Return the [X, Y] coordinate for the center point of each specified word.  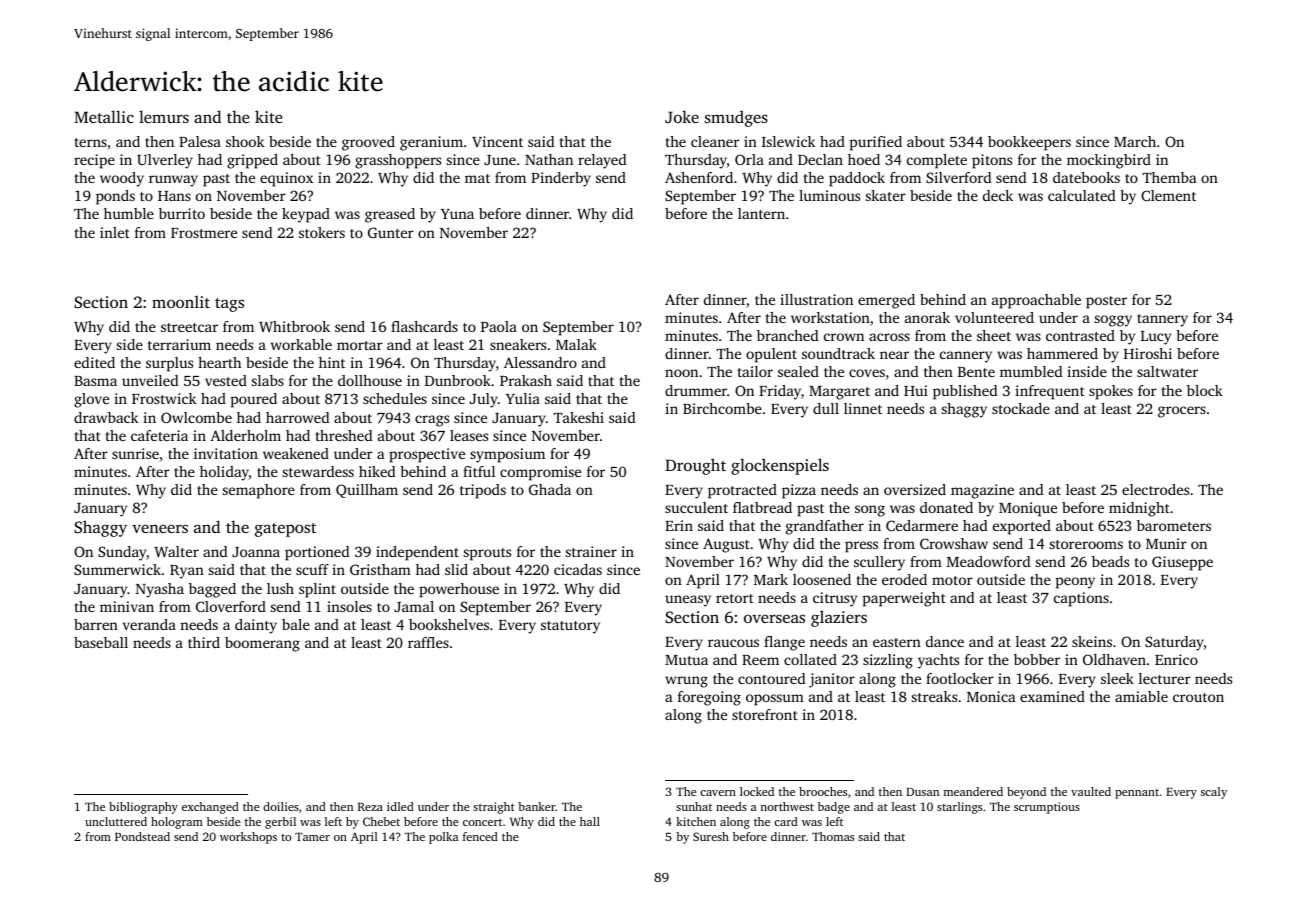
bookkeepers [1029, 143]
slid [456, 569]
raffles [428, 642]
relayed [602, 161]
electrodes [1155, 489]
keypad [306, 215]
